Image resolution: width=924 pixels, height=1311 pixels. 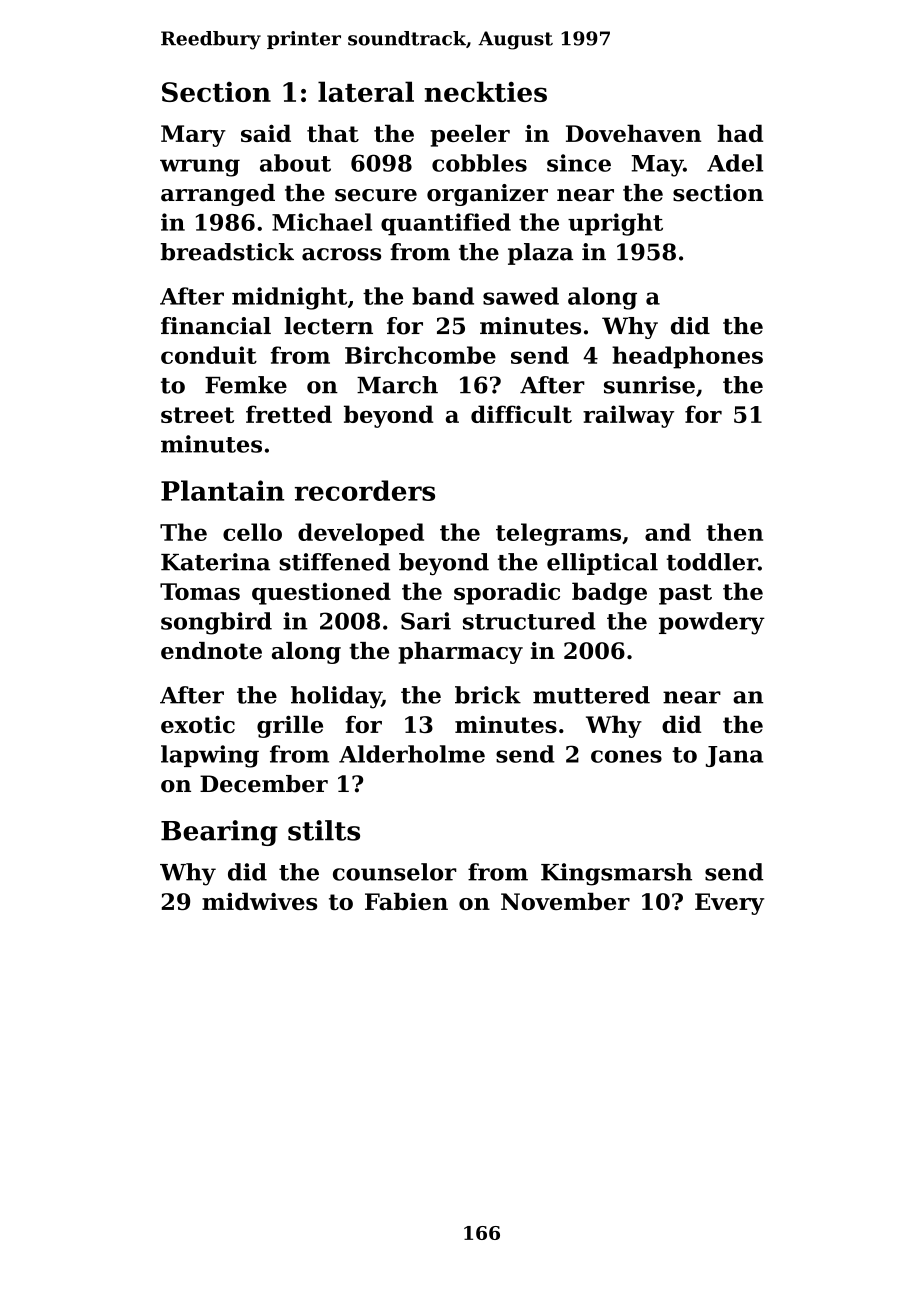 What do you see at coordinates (227, 252) in the page?
I see `breadstick` at bounding box center [227, 252].
